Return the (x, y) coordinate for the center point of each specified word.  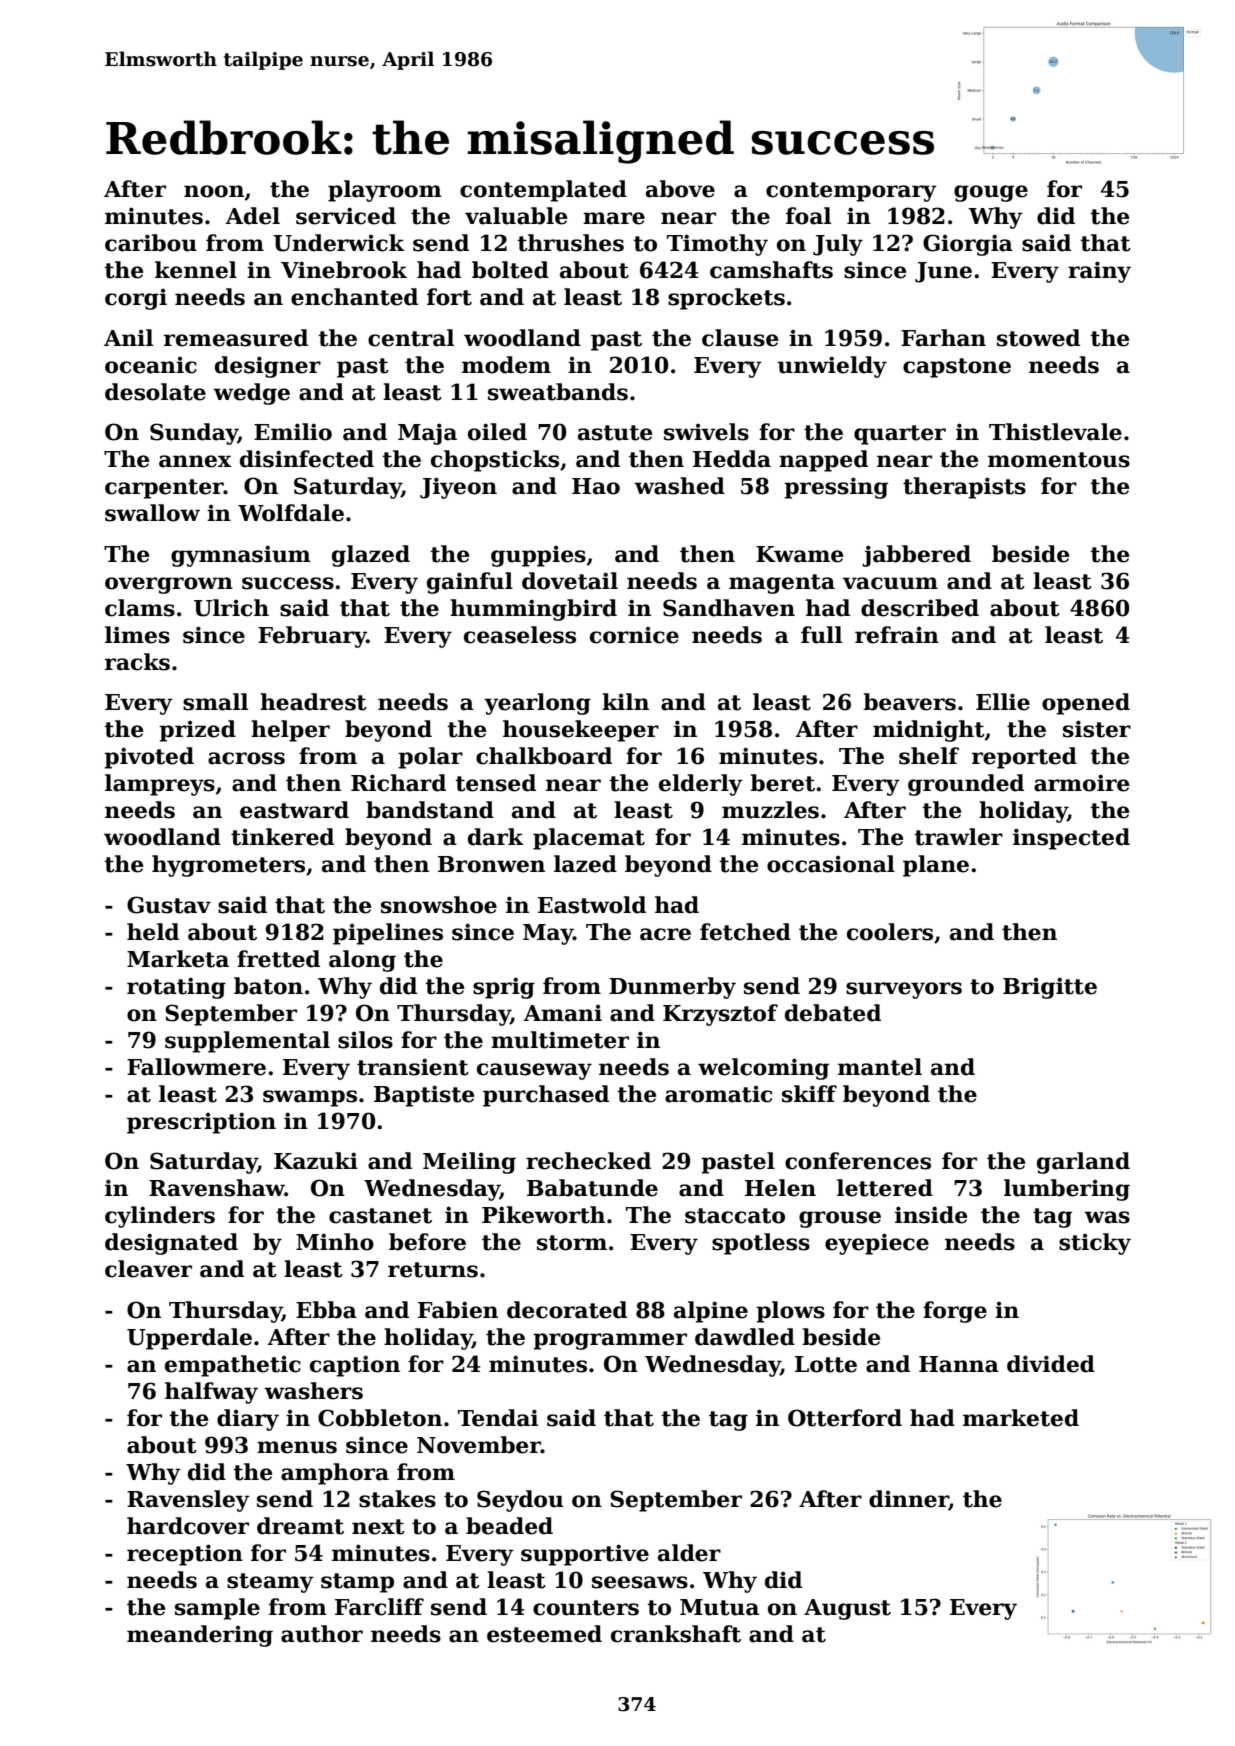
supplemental (247, 1042)
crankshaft (676, 1634)
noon (214, 192)
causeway (534, 1071)
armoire (1081, 783)
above (680, 189)
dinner (909, 1500)
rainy (1099, 272)
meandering (200, 1636)
